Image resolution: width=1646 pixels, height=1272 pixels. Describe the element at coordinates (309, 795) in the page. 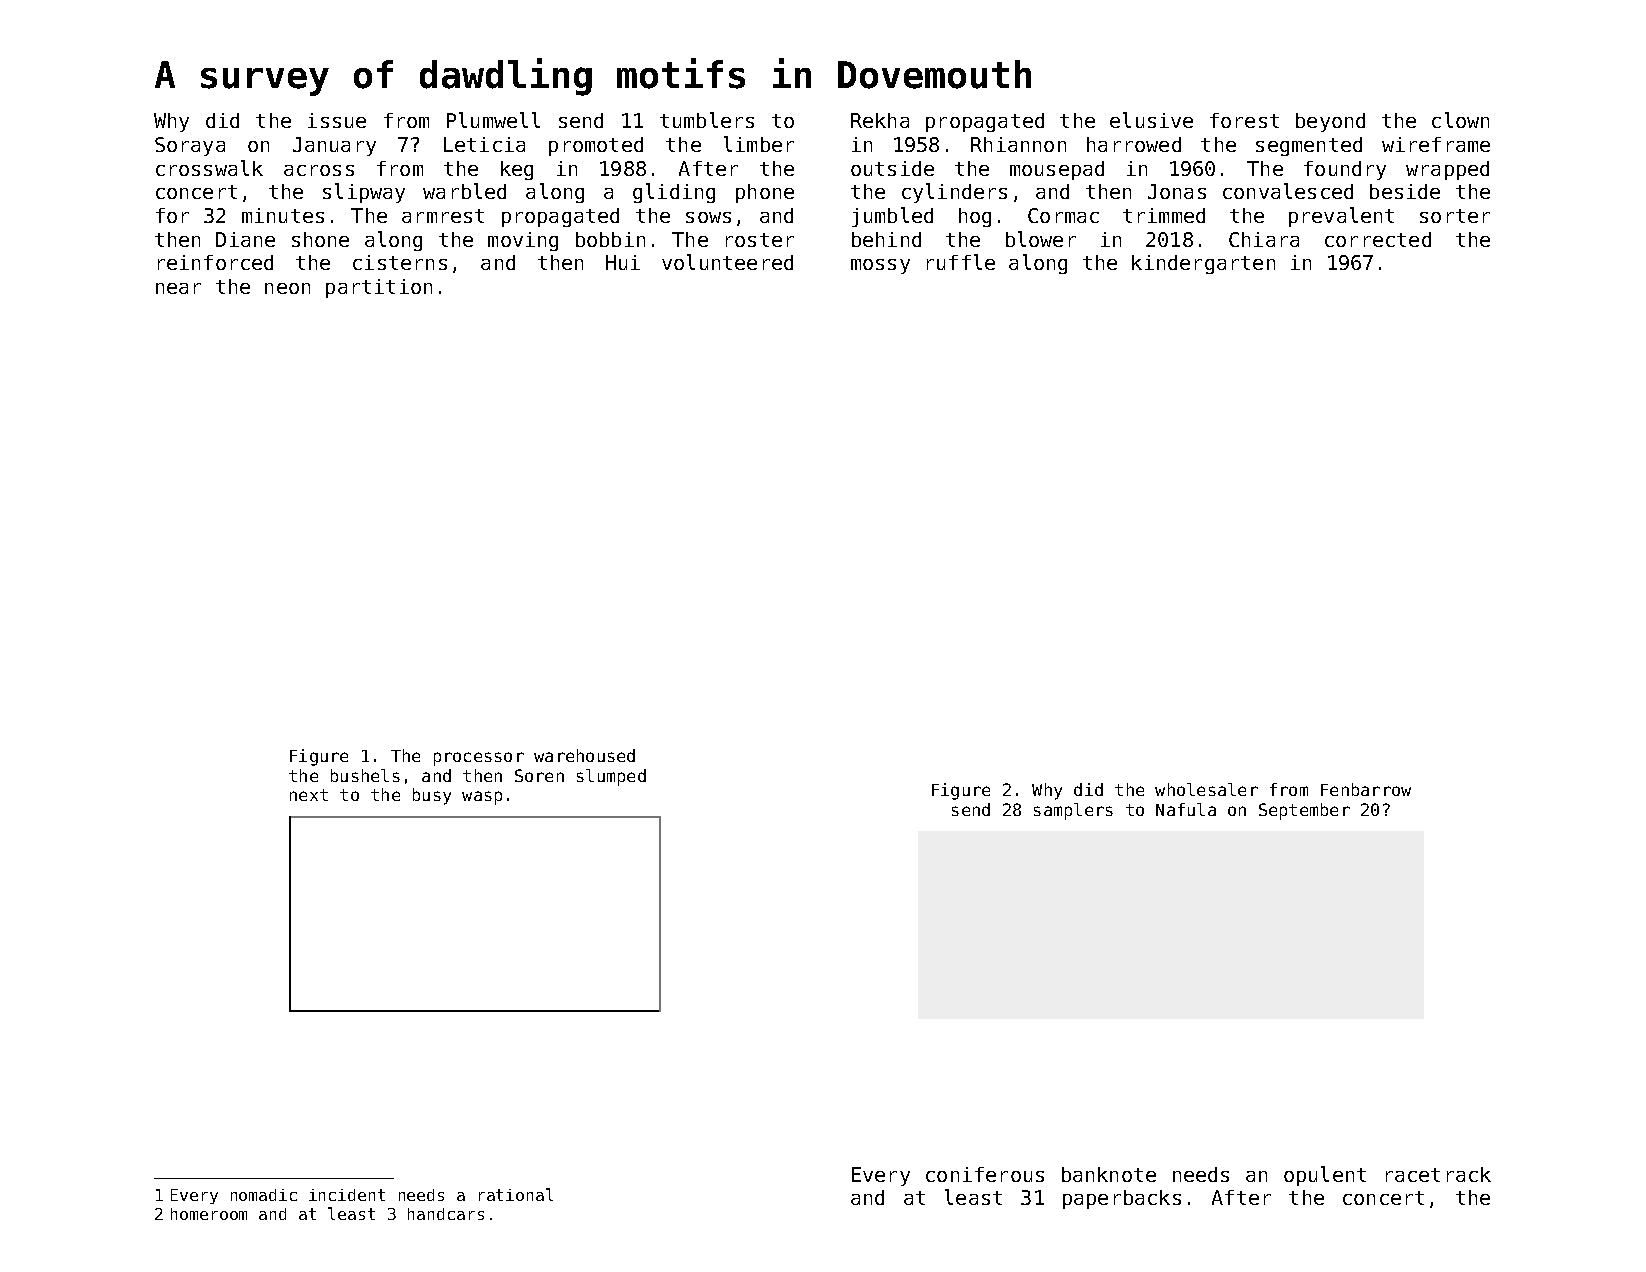

I see `next` at that location.
